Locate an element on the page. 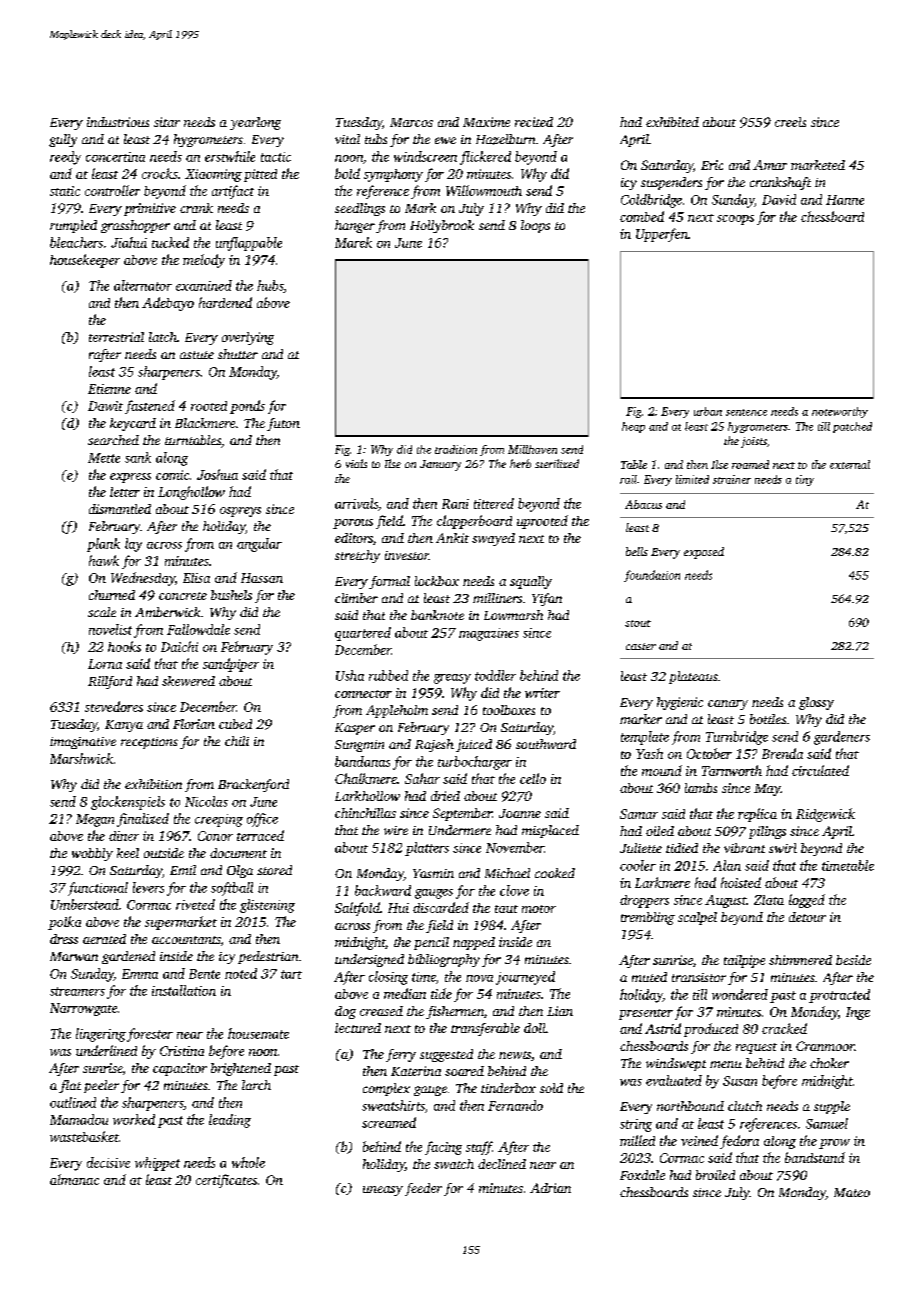 The width and height of the image is (924, 1308). Jiahui is located at coordinates (129, 242).
